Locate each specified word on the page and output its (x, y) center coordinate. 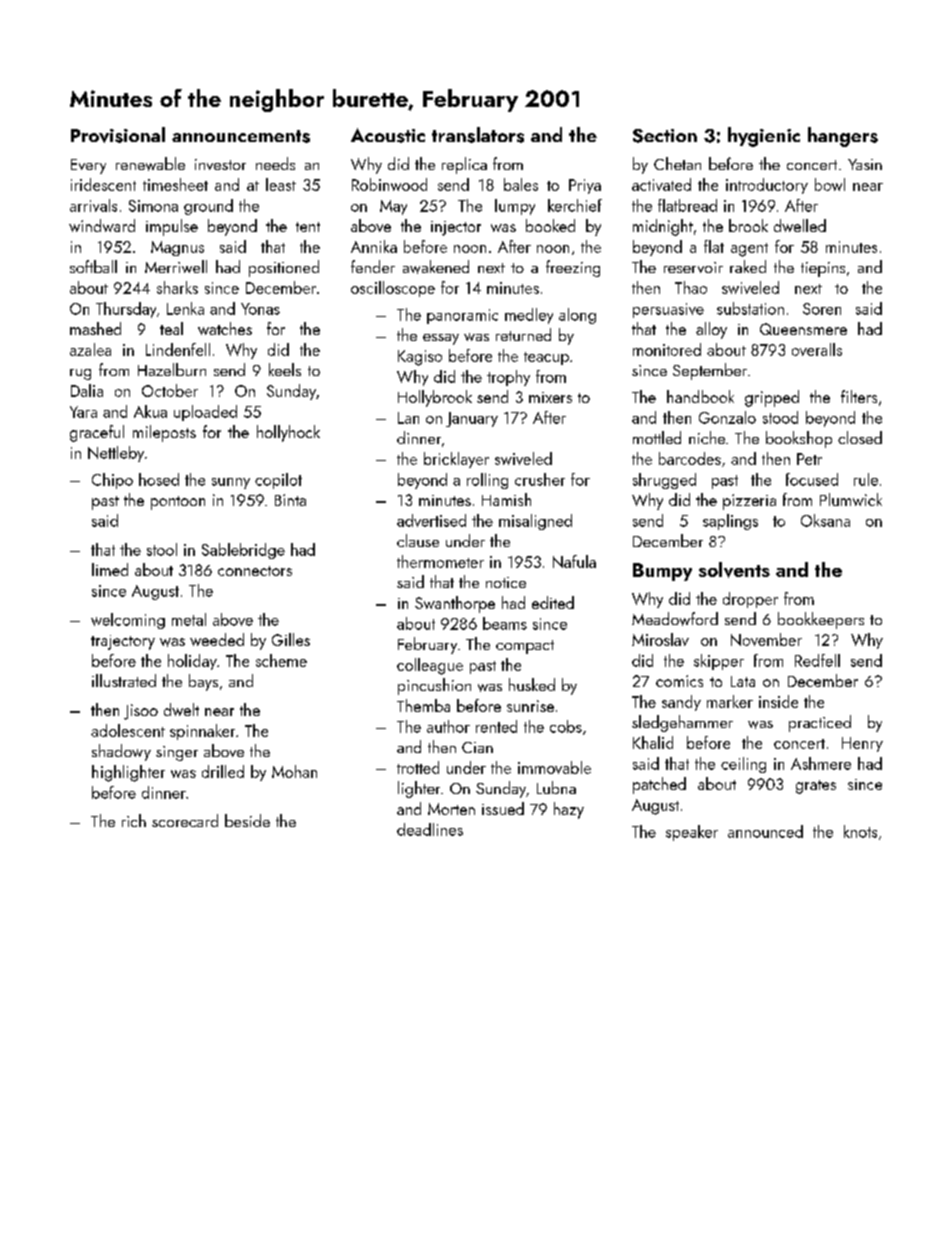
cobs (566, 726)
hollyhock (288, 433)
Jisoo (141, 712)
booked (550, 225)
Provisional (118, 135)
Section (665, 136)
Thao (691, 287)
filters (859, 396)
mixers (550, 397)
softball (93, 266)
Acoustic (388, 135)
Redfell (817, 660)
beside (247, 820)
